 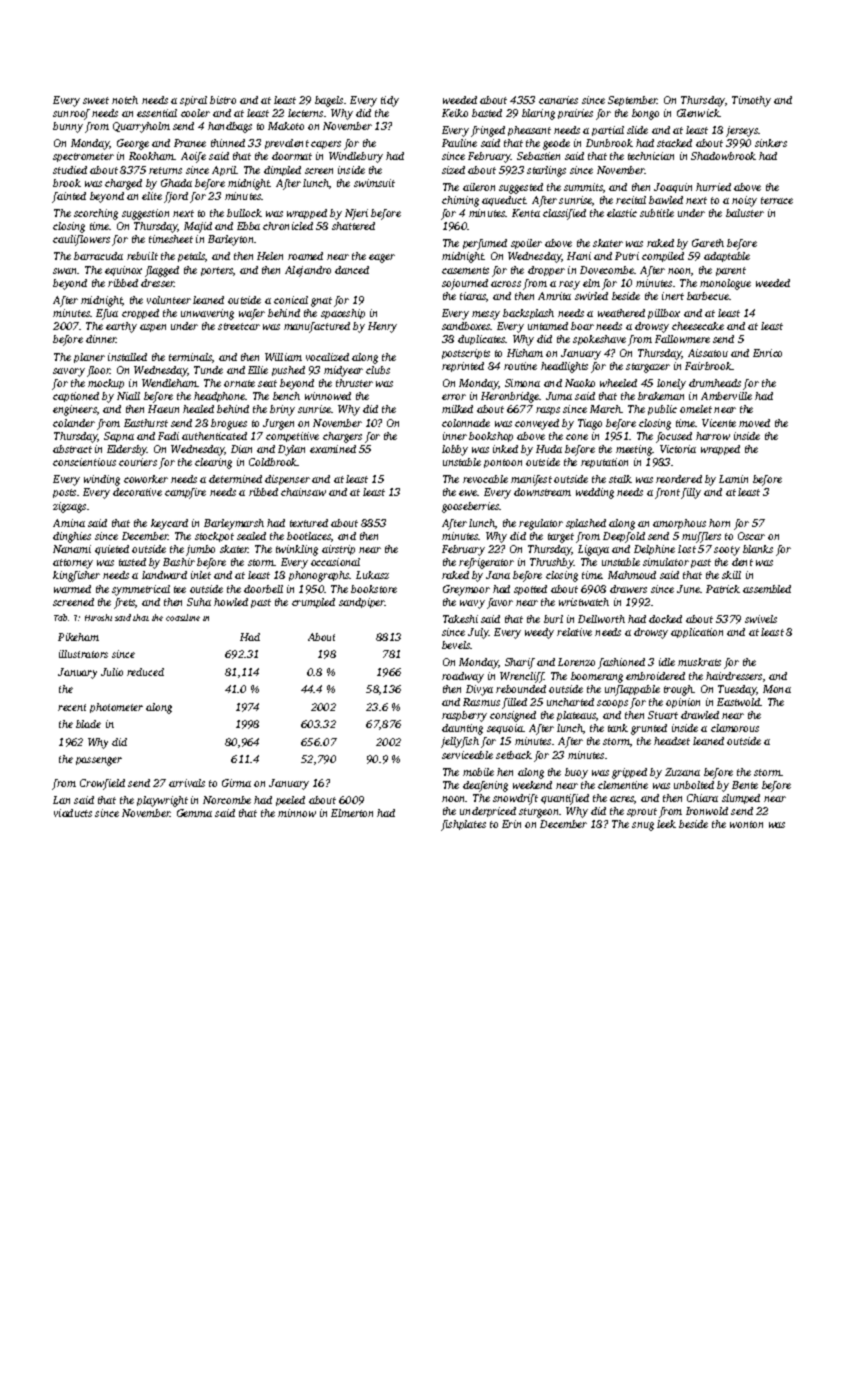 What do you see at coordinates (657, 213) in the page?
I see `subtitle` at bounding box center [657, 213].
